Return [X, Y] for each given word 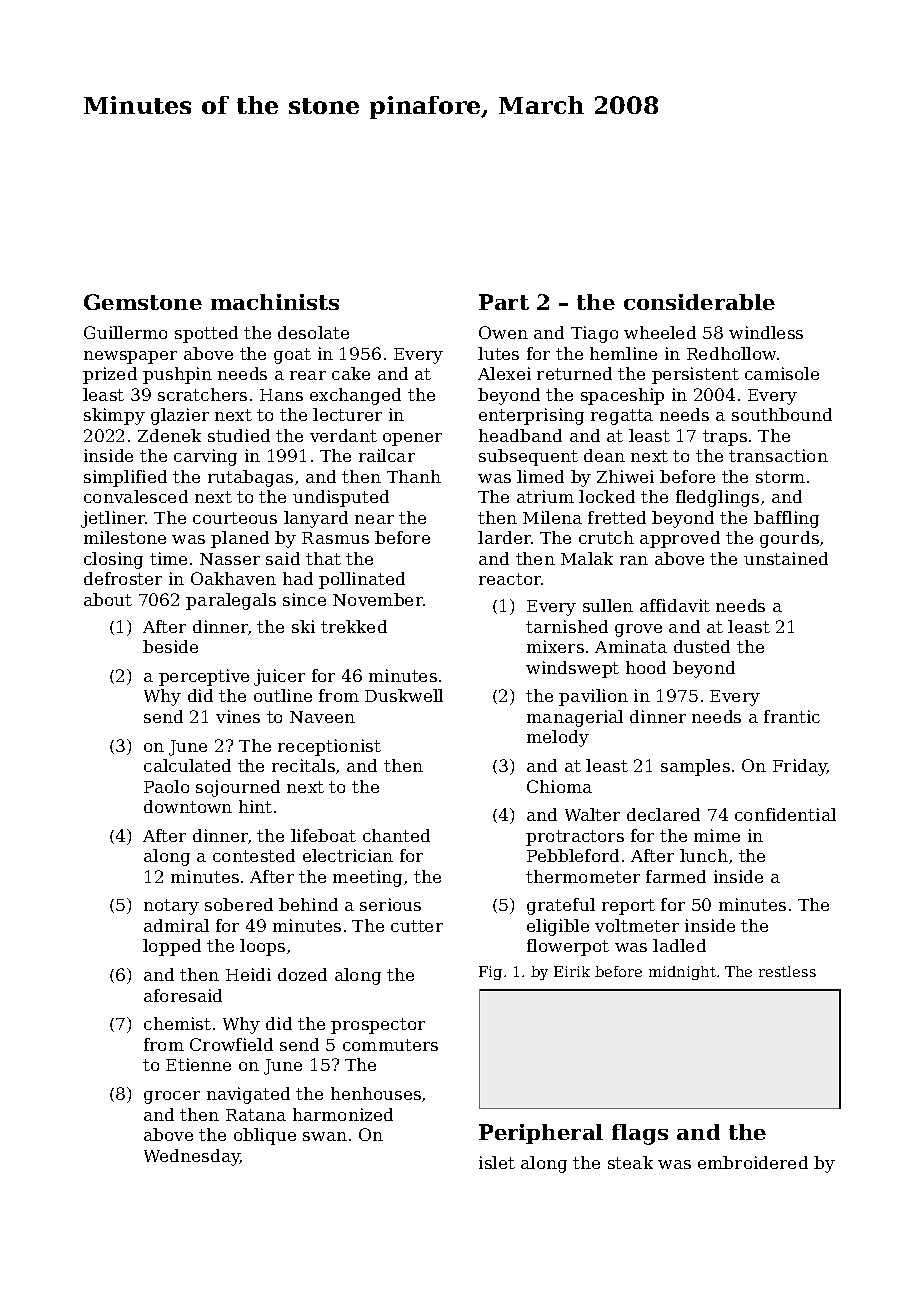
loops [262, 947]
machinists [275, 302]
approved [680, 539]
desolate [313, 332]
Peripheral [541, 1134]
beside [170, 646]
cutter [417, 926]
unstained [786, 558]
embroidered [753, 1162]
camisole [782, 373]
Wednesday [192, 1157]
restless [787, 971]
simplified [125, 478]
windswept [572, 669]
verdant [343, 435]
